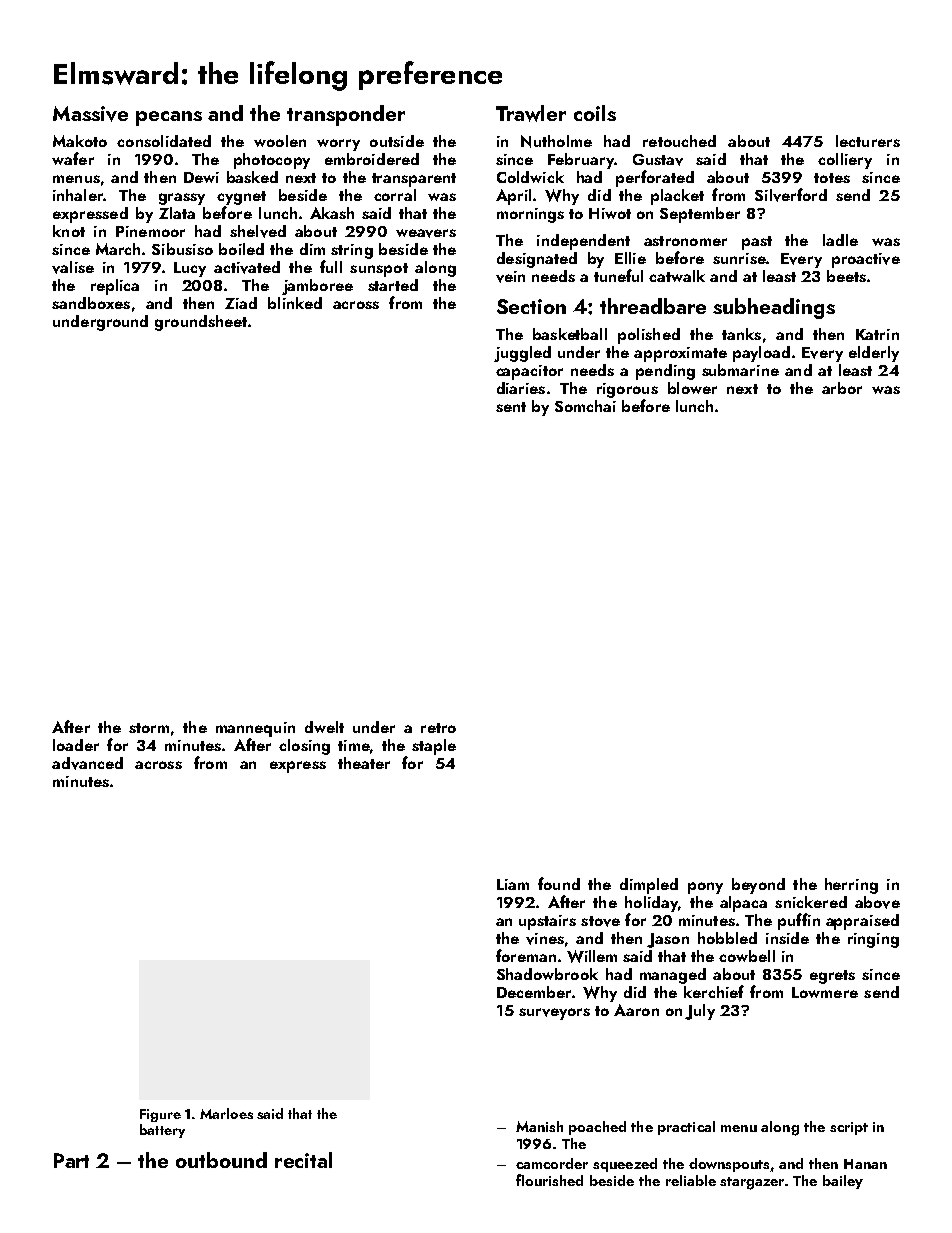 This image has width=952, height=1233. I want to click on sent, so click(511, 407).
